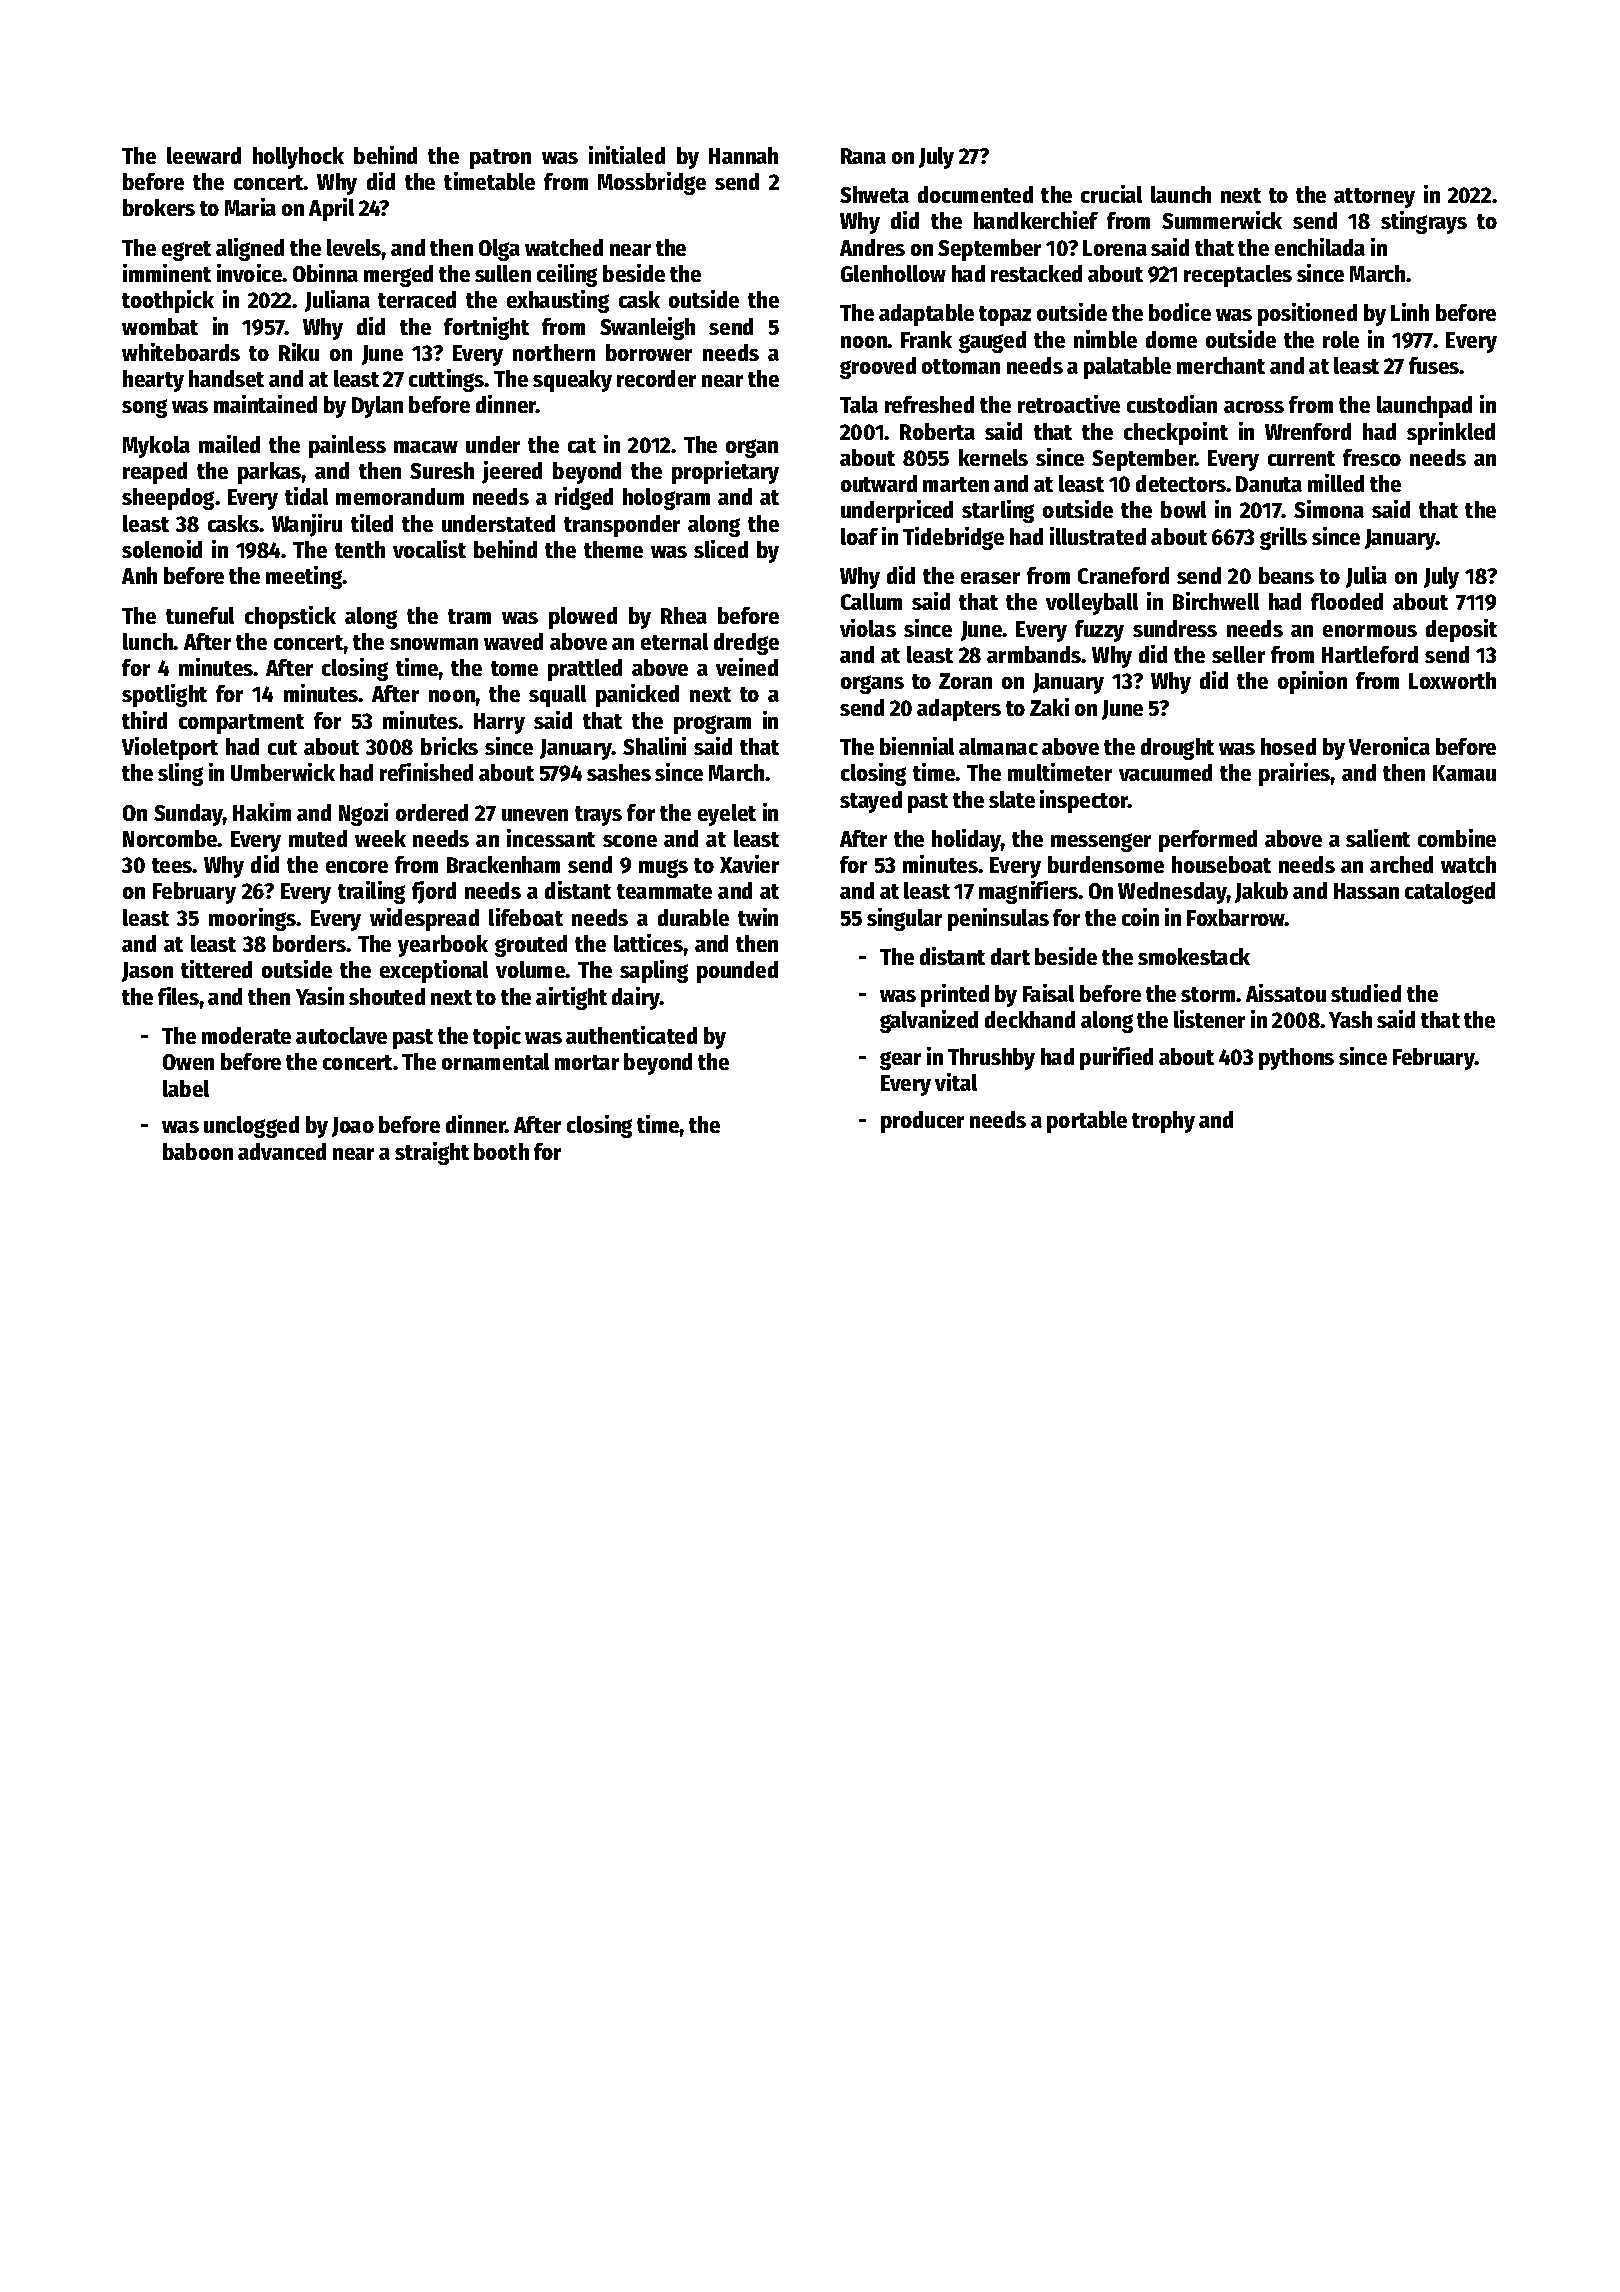 The width and height of the page is (1620, 2292). I want to click on Hassan, so click(1366, 891).
